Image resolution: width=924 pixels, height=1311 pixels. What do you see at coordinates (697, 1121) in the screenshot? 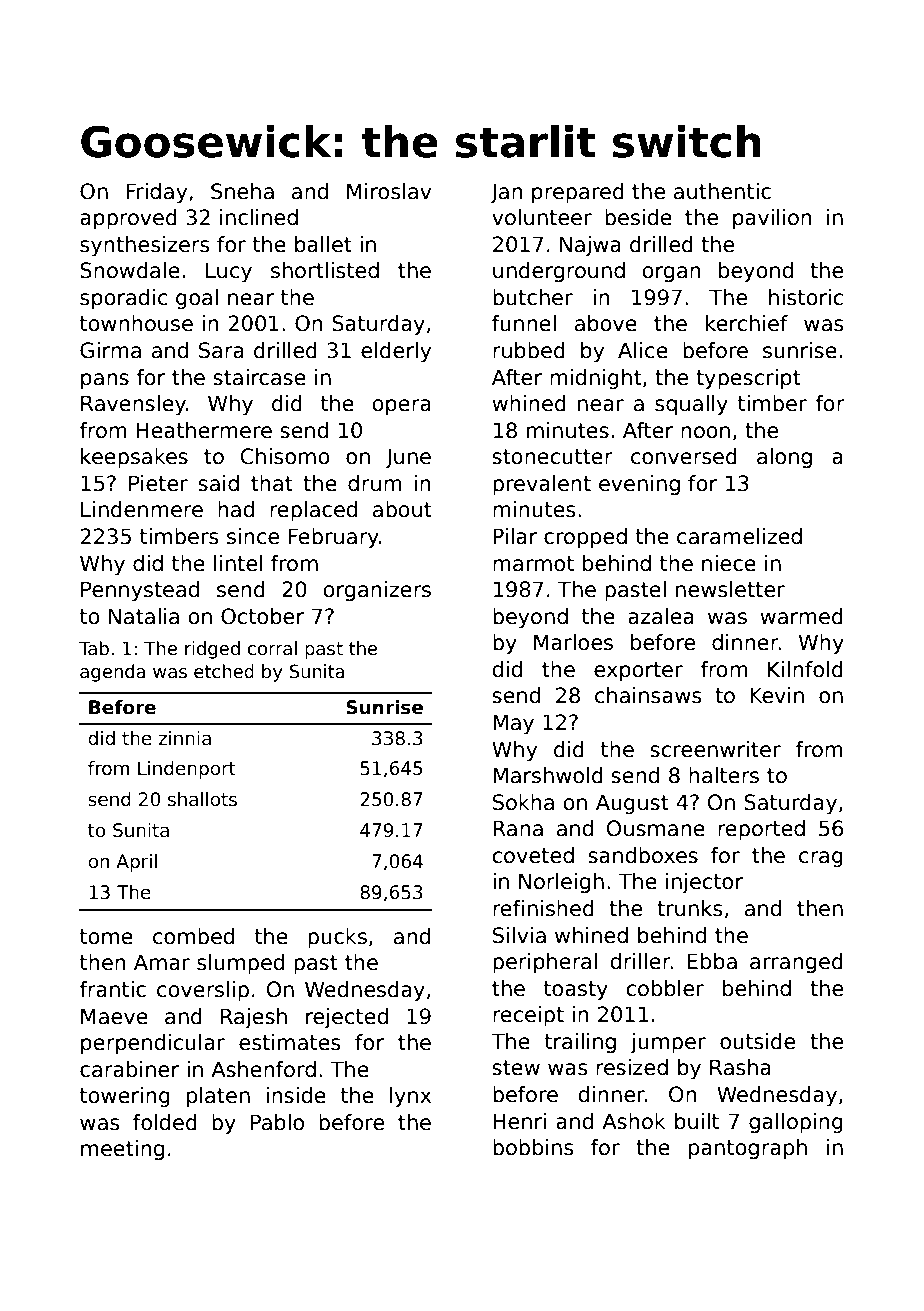
I see `built` at bounding box center [697, 1121].
